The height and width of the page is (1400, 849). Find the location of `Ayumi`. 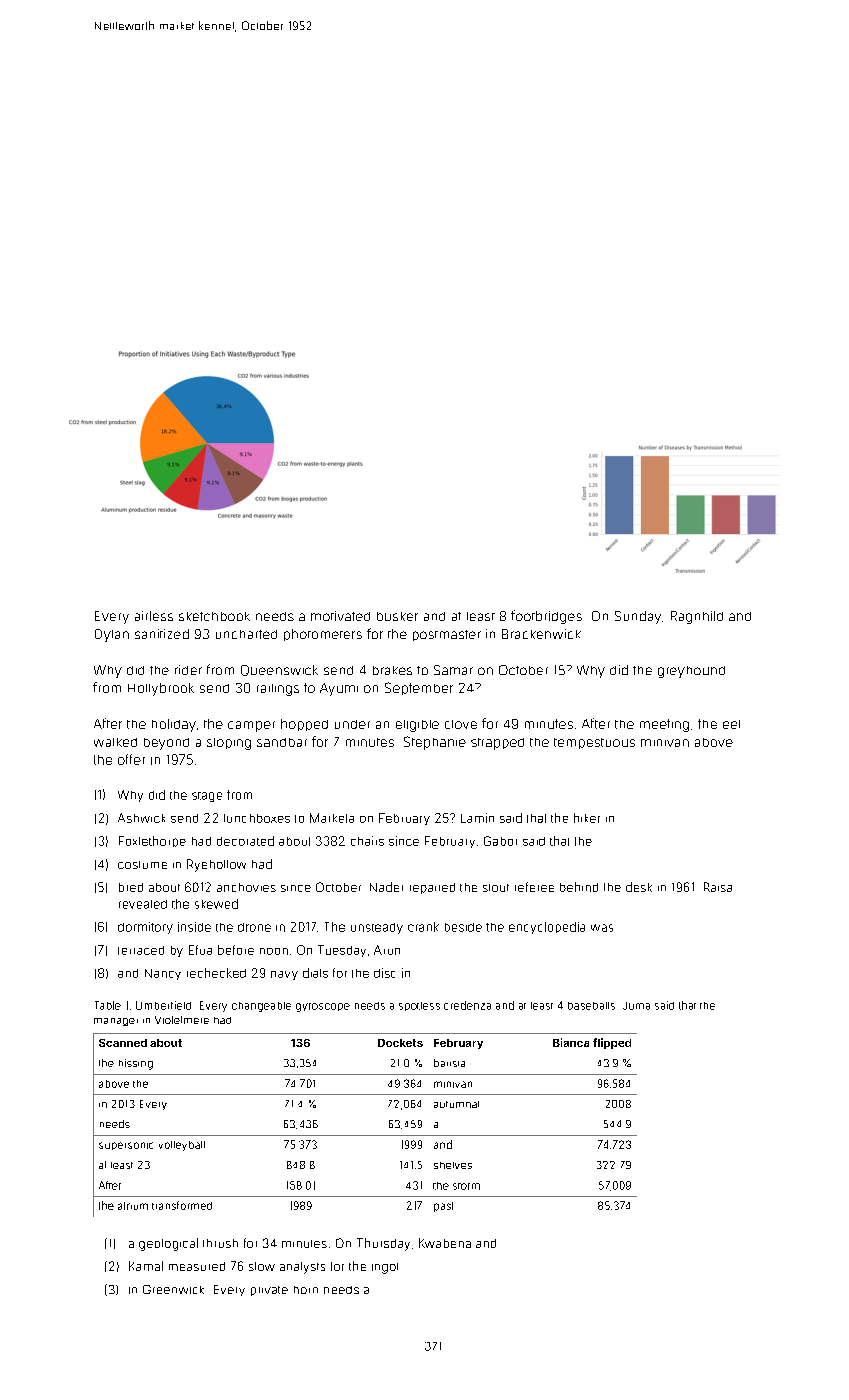

Ayumi is located at coordinates (339, 689).
